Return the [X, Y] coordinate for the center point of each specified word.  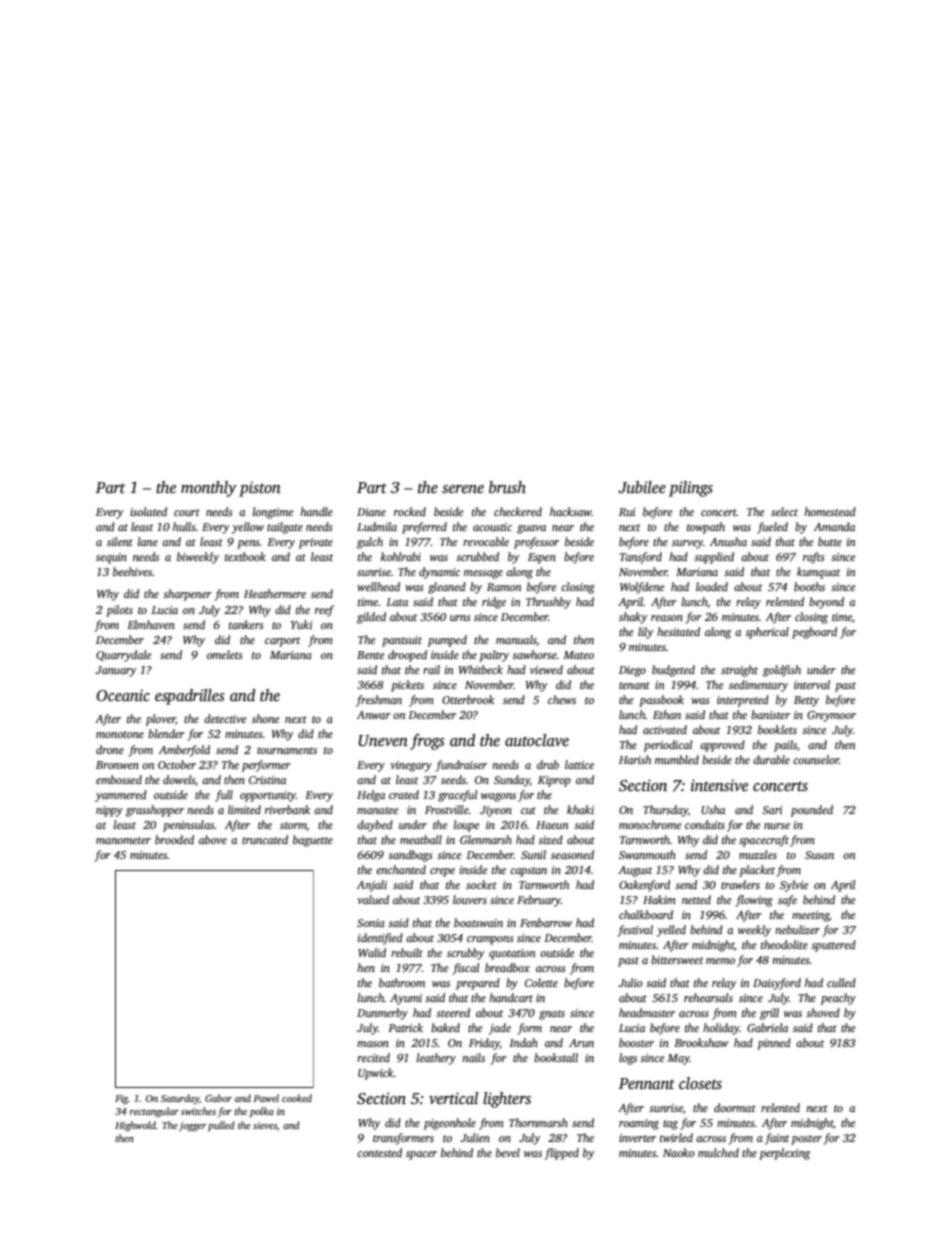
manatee [377, 810]
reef [324, 611]
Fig [121, 1100]
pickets [407, 686]
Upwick [376, 1074]
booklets [777, 729]
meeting [810, 916]
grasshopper [155, 811]
